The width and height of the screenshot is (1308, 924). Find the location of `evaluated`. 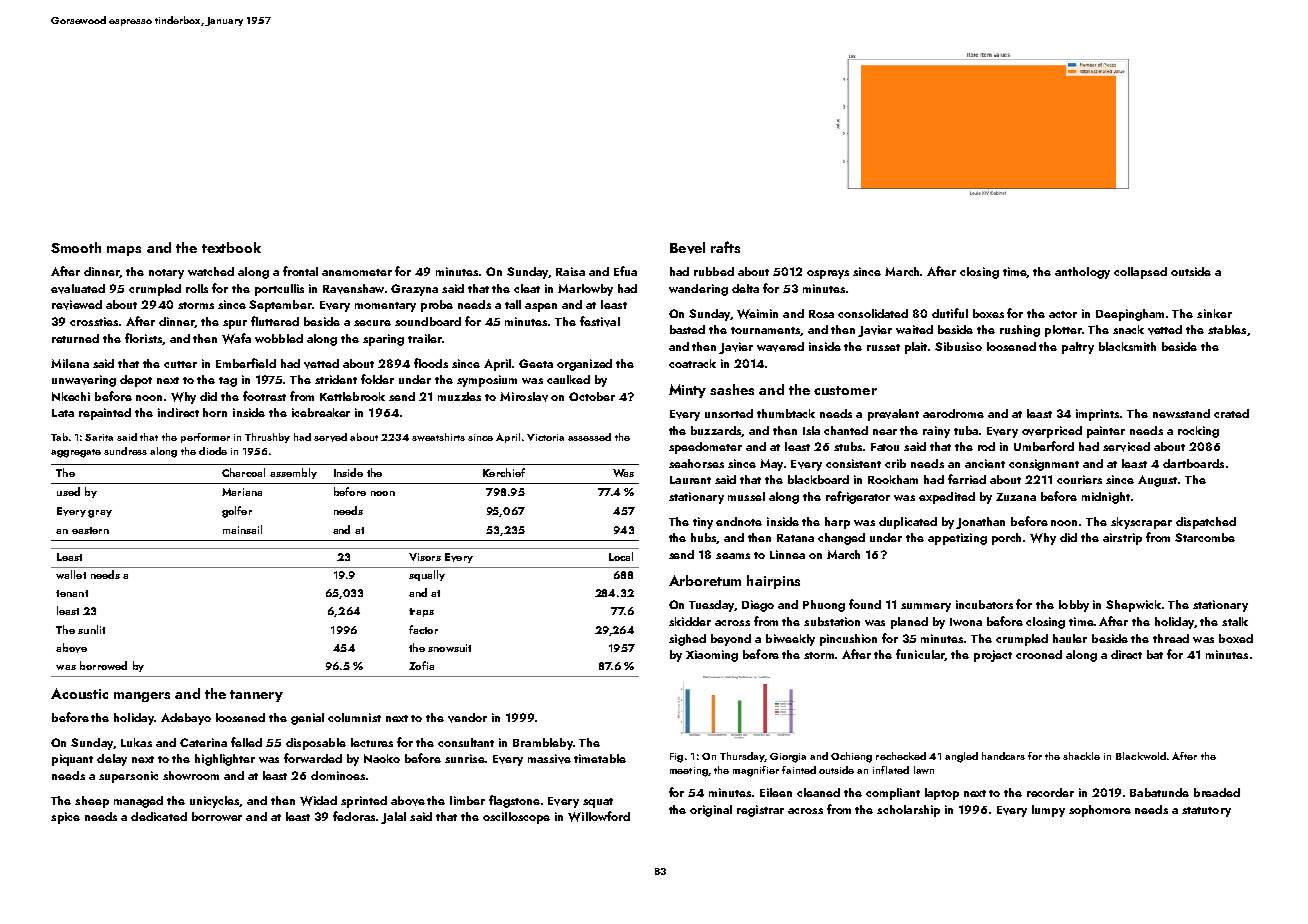

evaluated is located at coordinates (78, 289).
